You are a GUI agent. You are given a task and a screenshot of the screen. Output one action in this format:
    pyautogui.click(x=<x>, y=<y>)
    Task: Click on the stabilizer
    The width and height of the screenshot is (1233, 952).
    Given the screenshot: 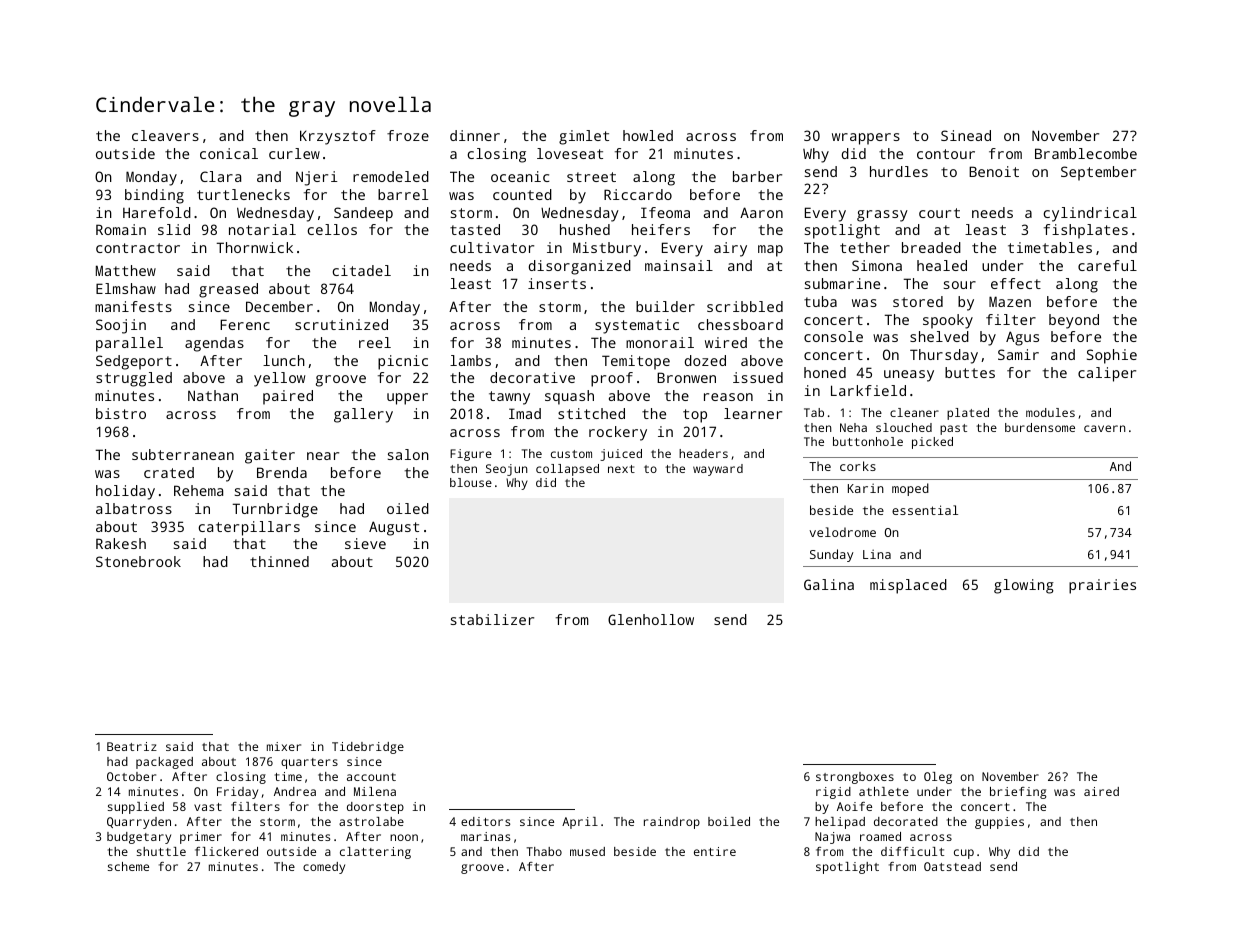 What is the action you would take?
    pyautogui.click(x=492, y=619)
